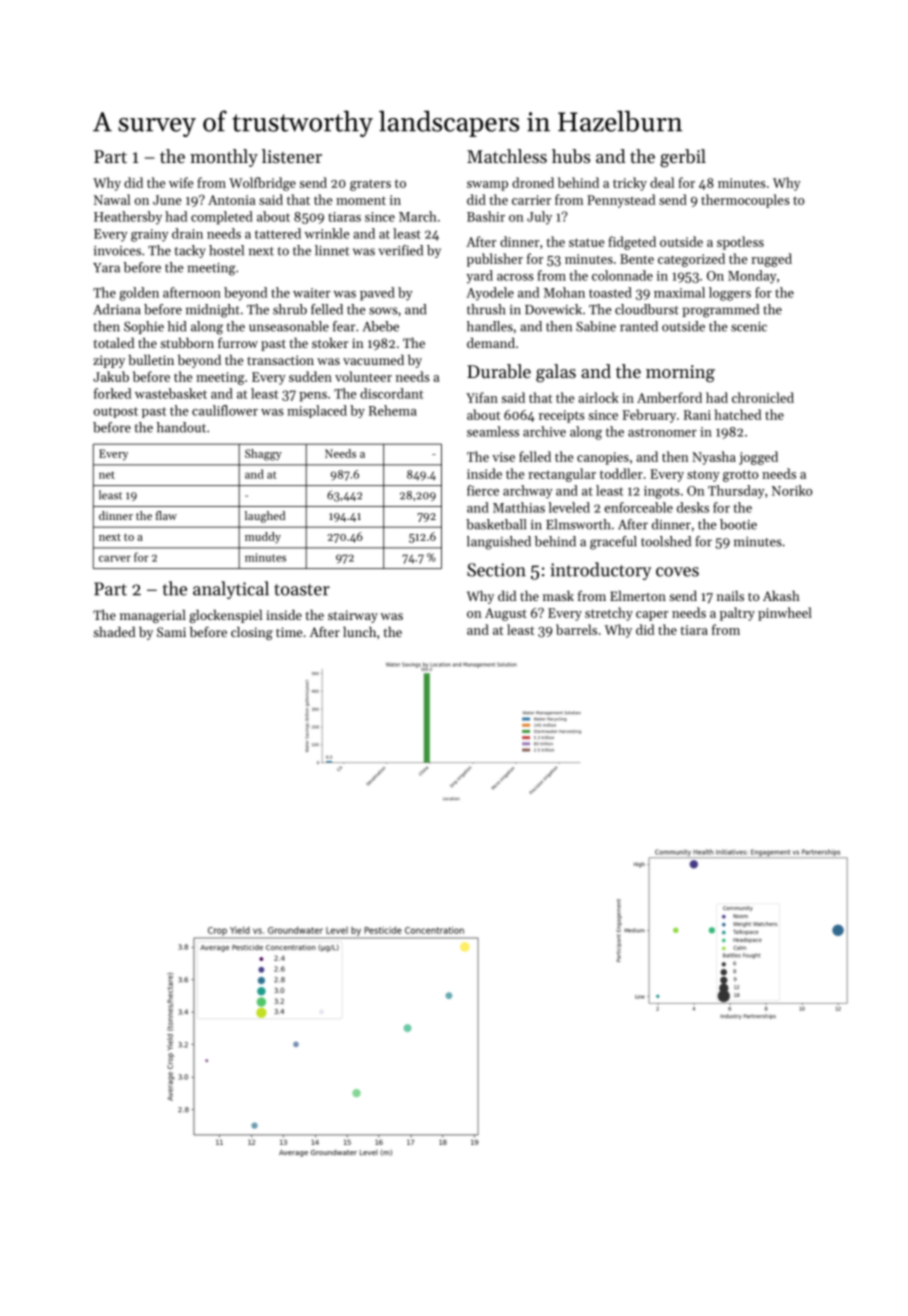 The image size is (908, 1316). Describe the element at coordinates (312, 293) in the screenshot. I see `waiter` at that location.
